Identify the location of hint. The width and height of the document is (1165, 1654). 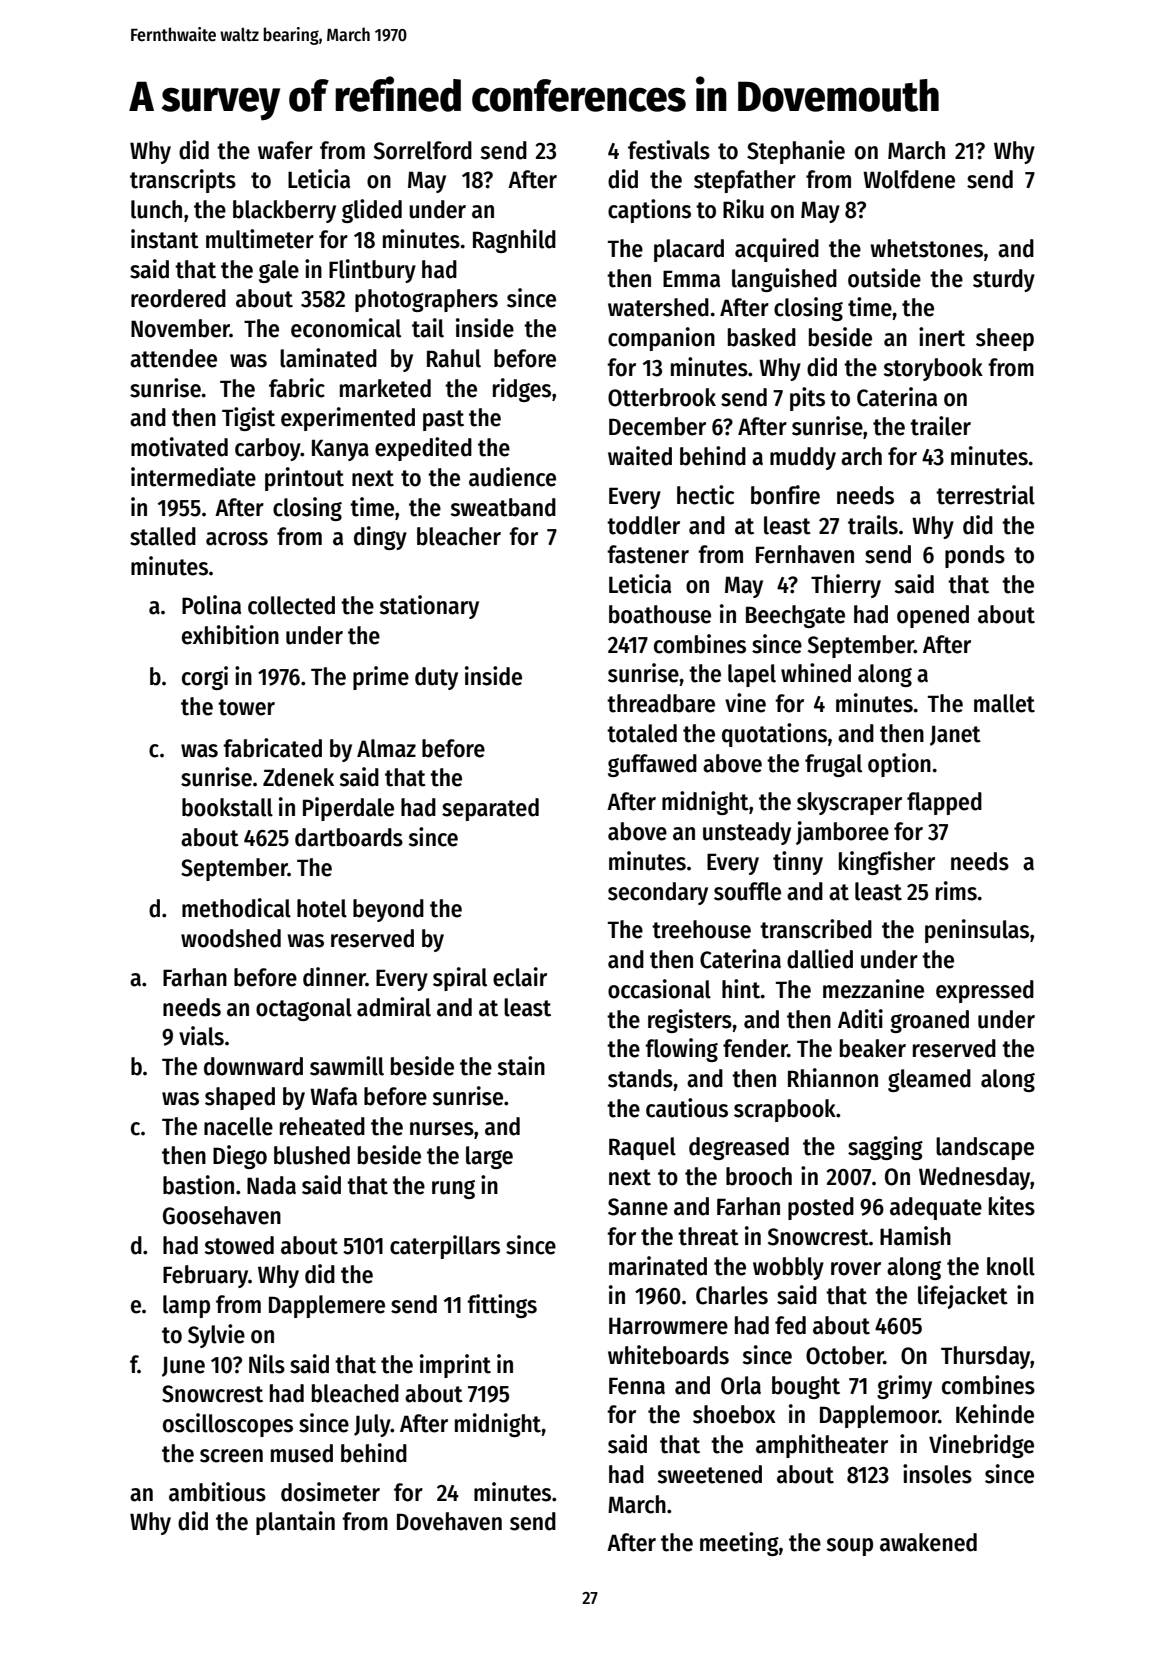
(741, 989).
